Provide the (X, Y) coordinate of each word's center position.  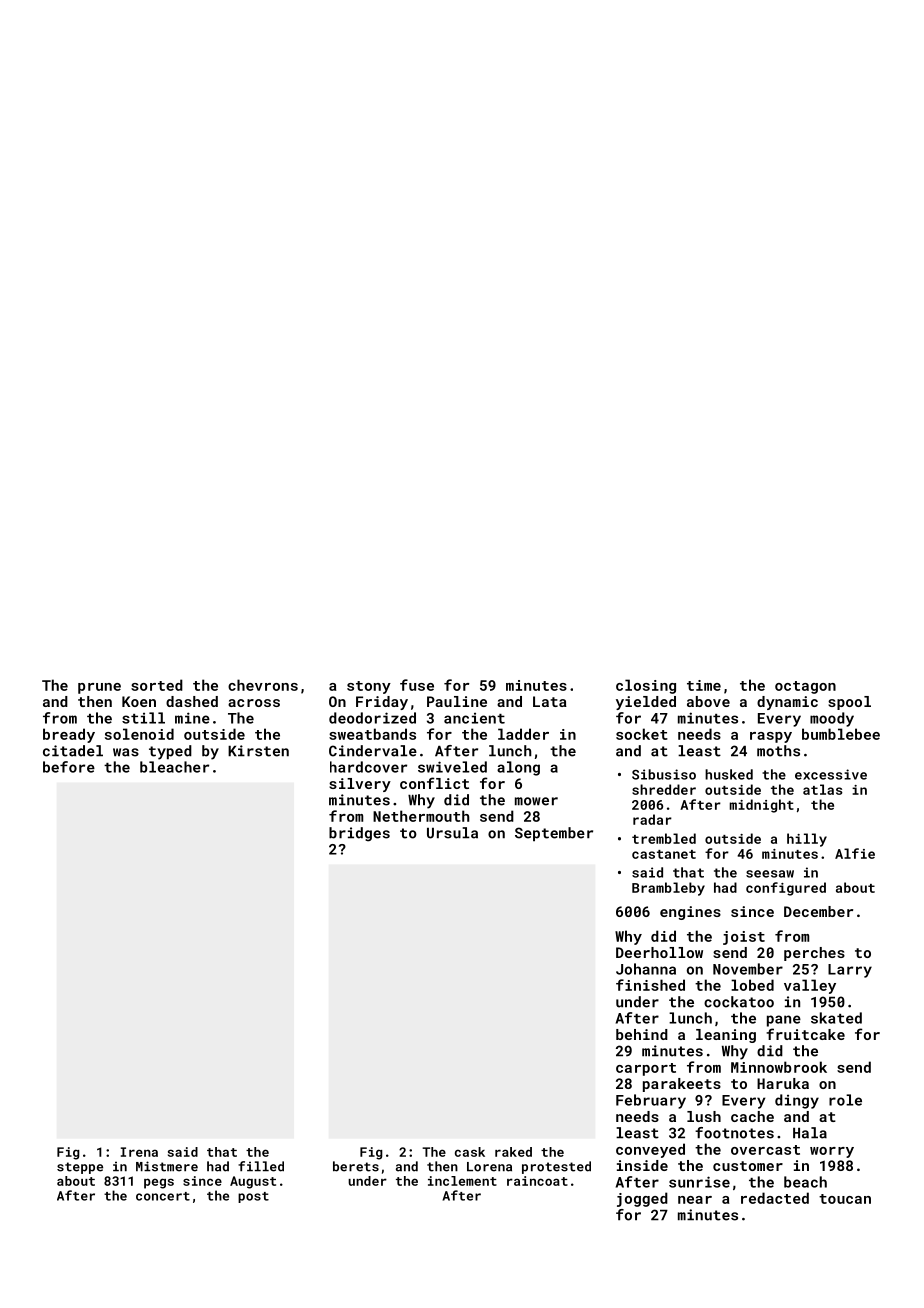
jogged (642, 1199)
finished (650, 985)
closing (646, 686)
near (695, 1200)
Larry (850, 971)
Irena (139, 1152)
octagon (805, 687)
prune (99, 688)
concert (163, 1196)
